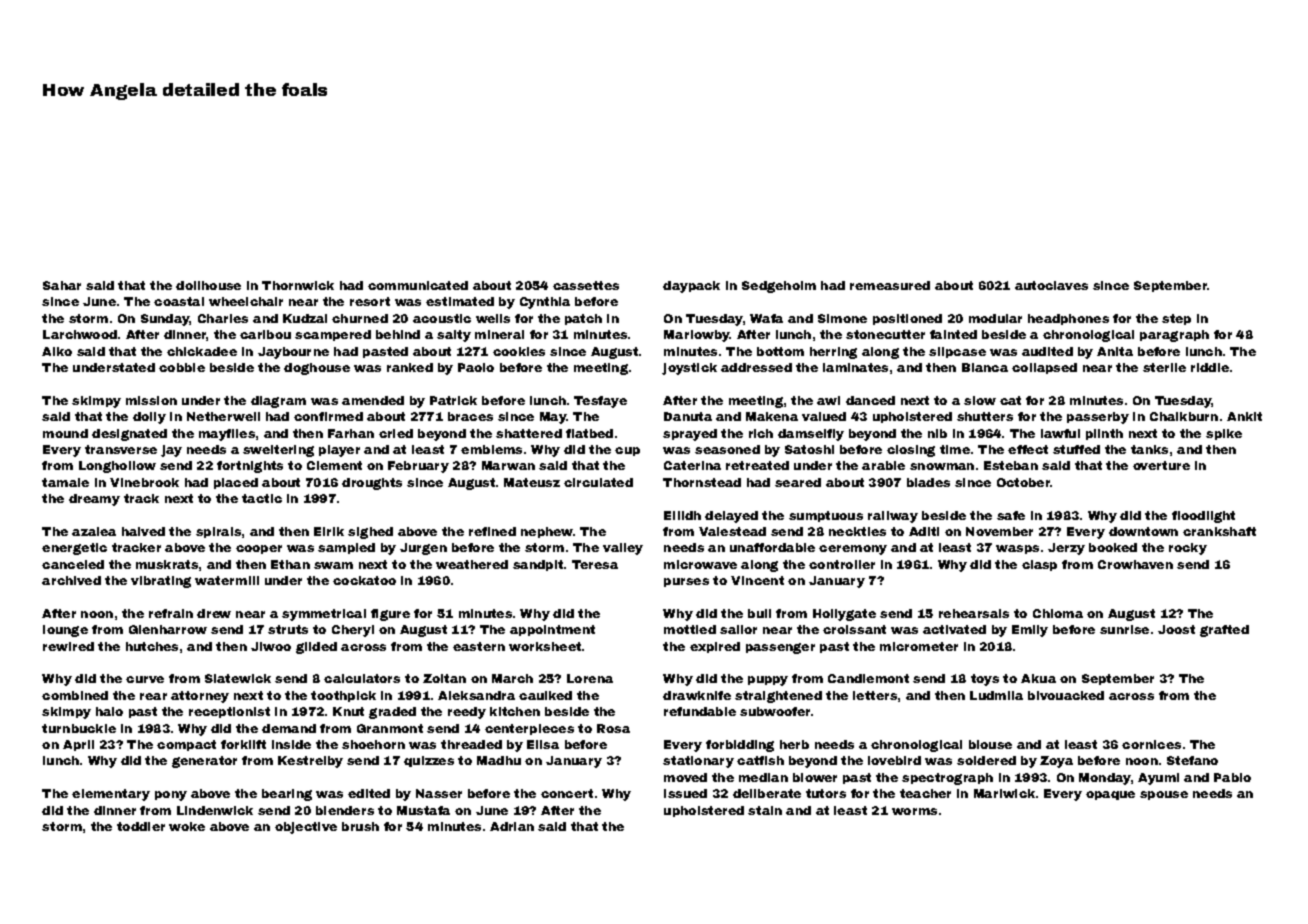 This screenshot has height=924, width=1308. Describe the element at coordinates (691, 287) in the screenshot. I see `daypack` at that location.
